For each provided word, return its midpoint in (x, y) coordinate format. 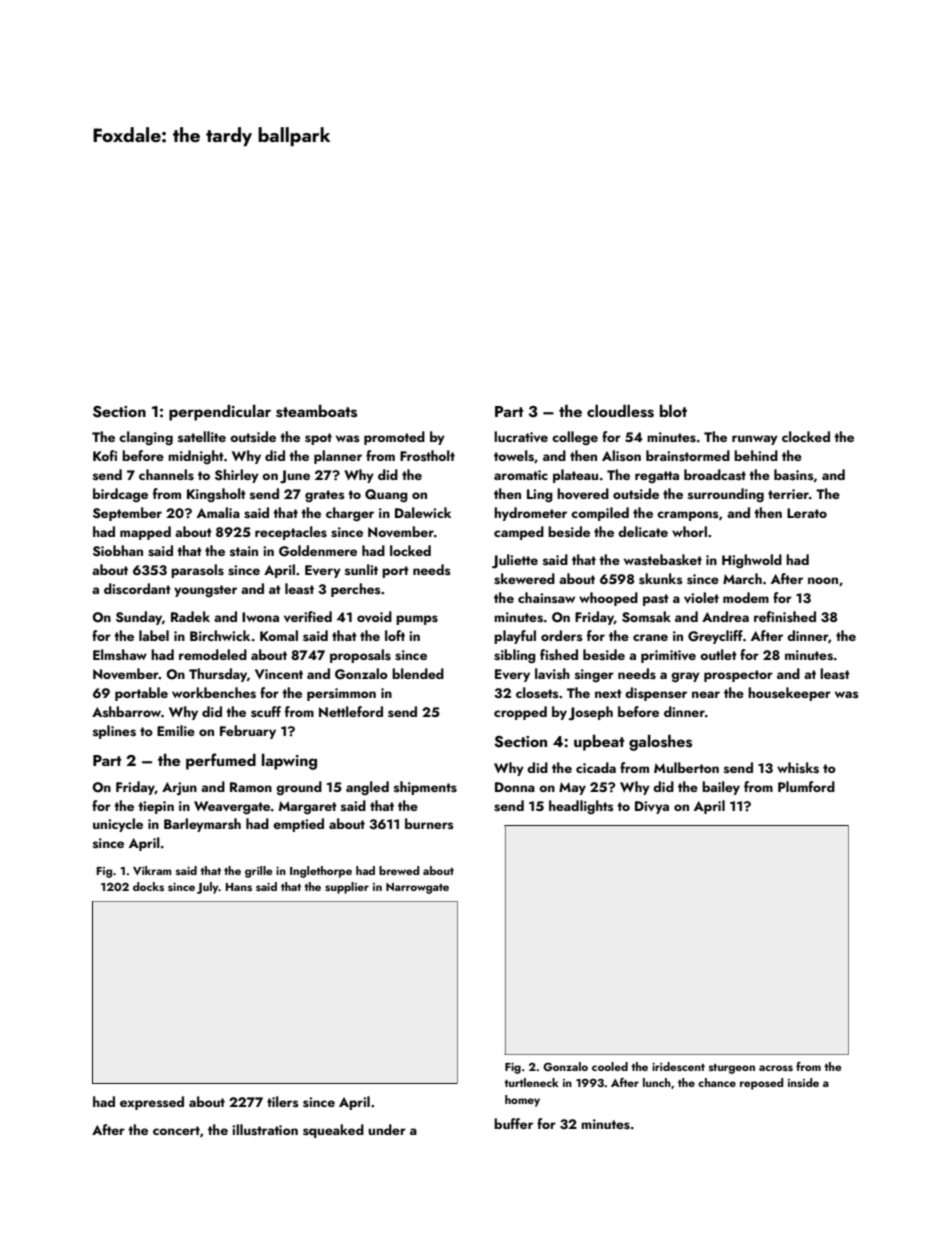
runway (755, 440)
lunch (657, 1082)
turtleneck (531, 1082)
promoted (394, 438)
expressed (152, 1103)
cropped (520, 713)
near (706, 694)
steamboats (316, 411)
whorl (689, 531)
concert (176, 1130)
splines (114, 732)
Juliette (515, 561)
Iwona (260, 617)
